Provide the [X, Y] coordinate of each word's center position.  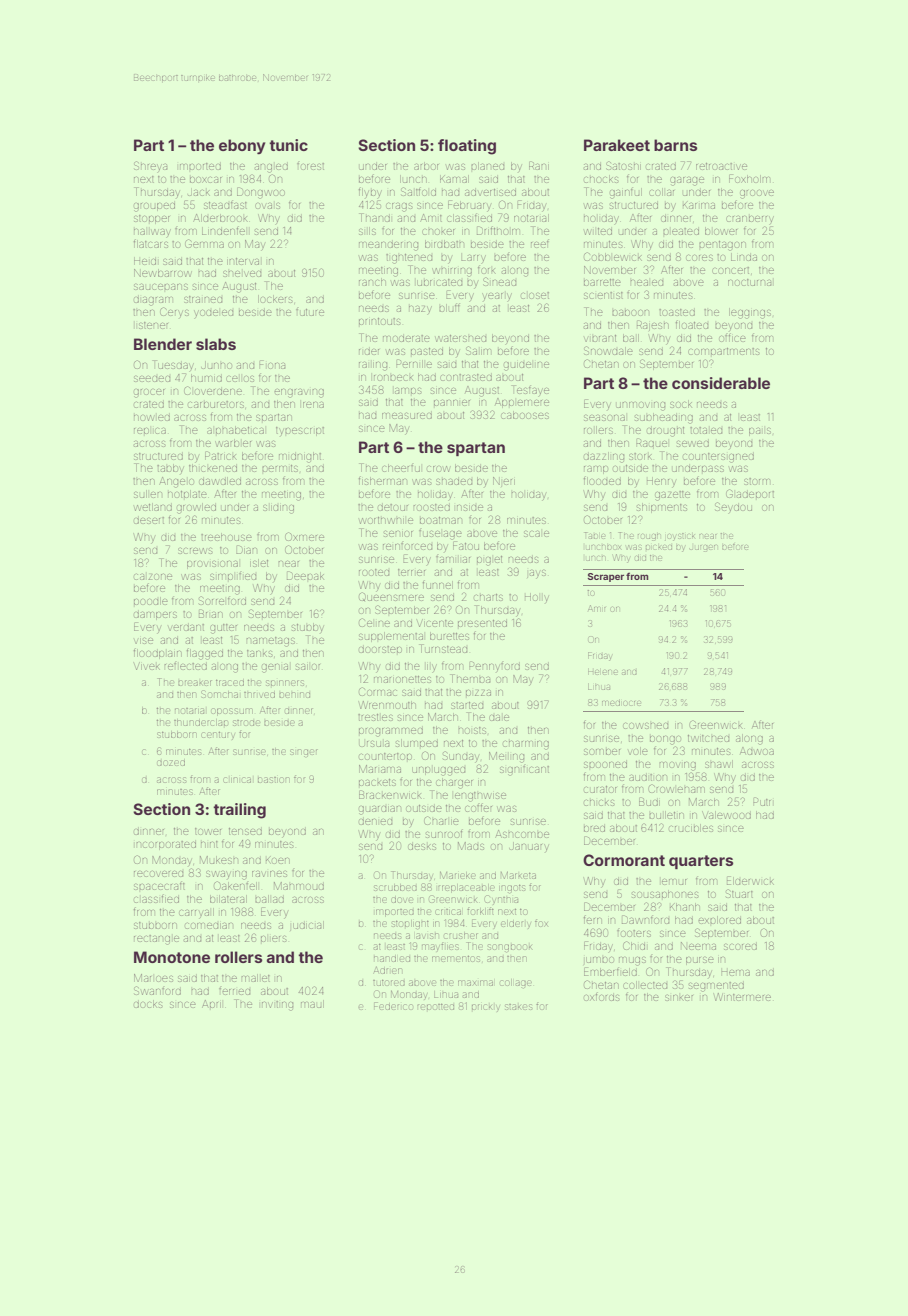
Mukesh [219, 860]
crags [399, 207]
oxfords [601, 996]
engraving [299, 393]
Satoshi [623, 165]
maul [312, 1004]
